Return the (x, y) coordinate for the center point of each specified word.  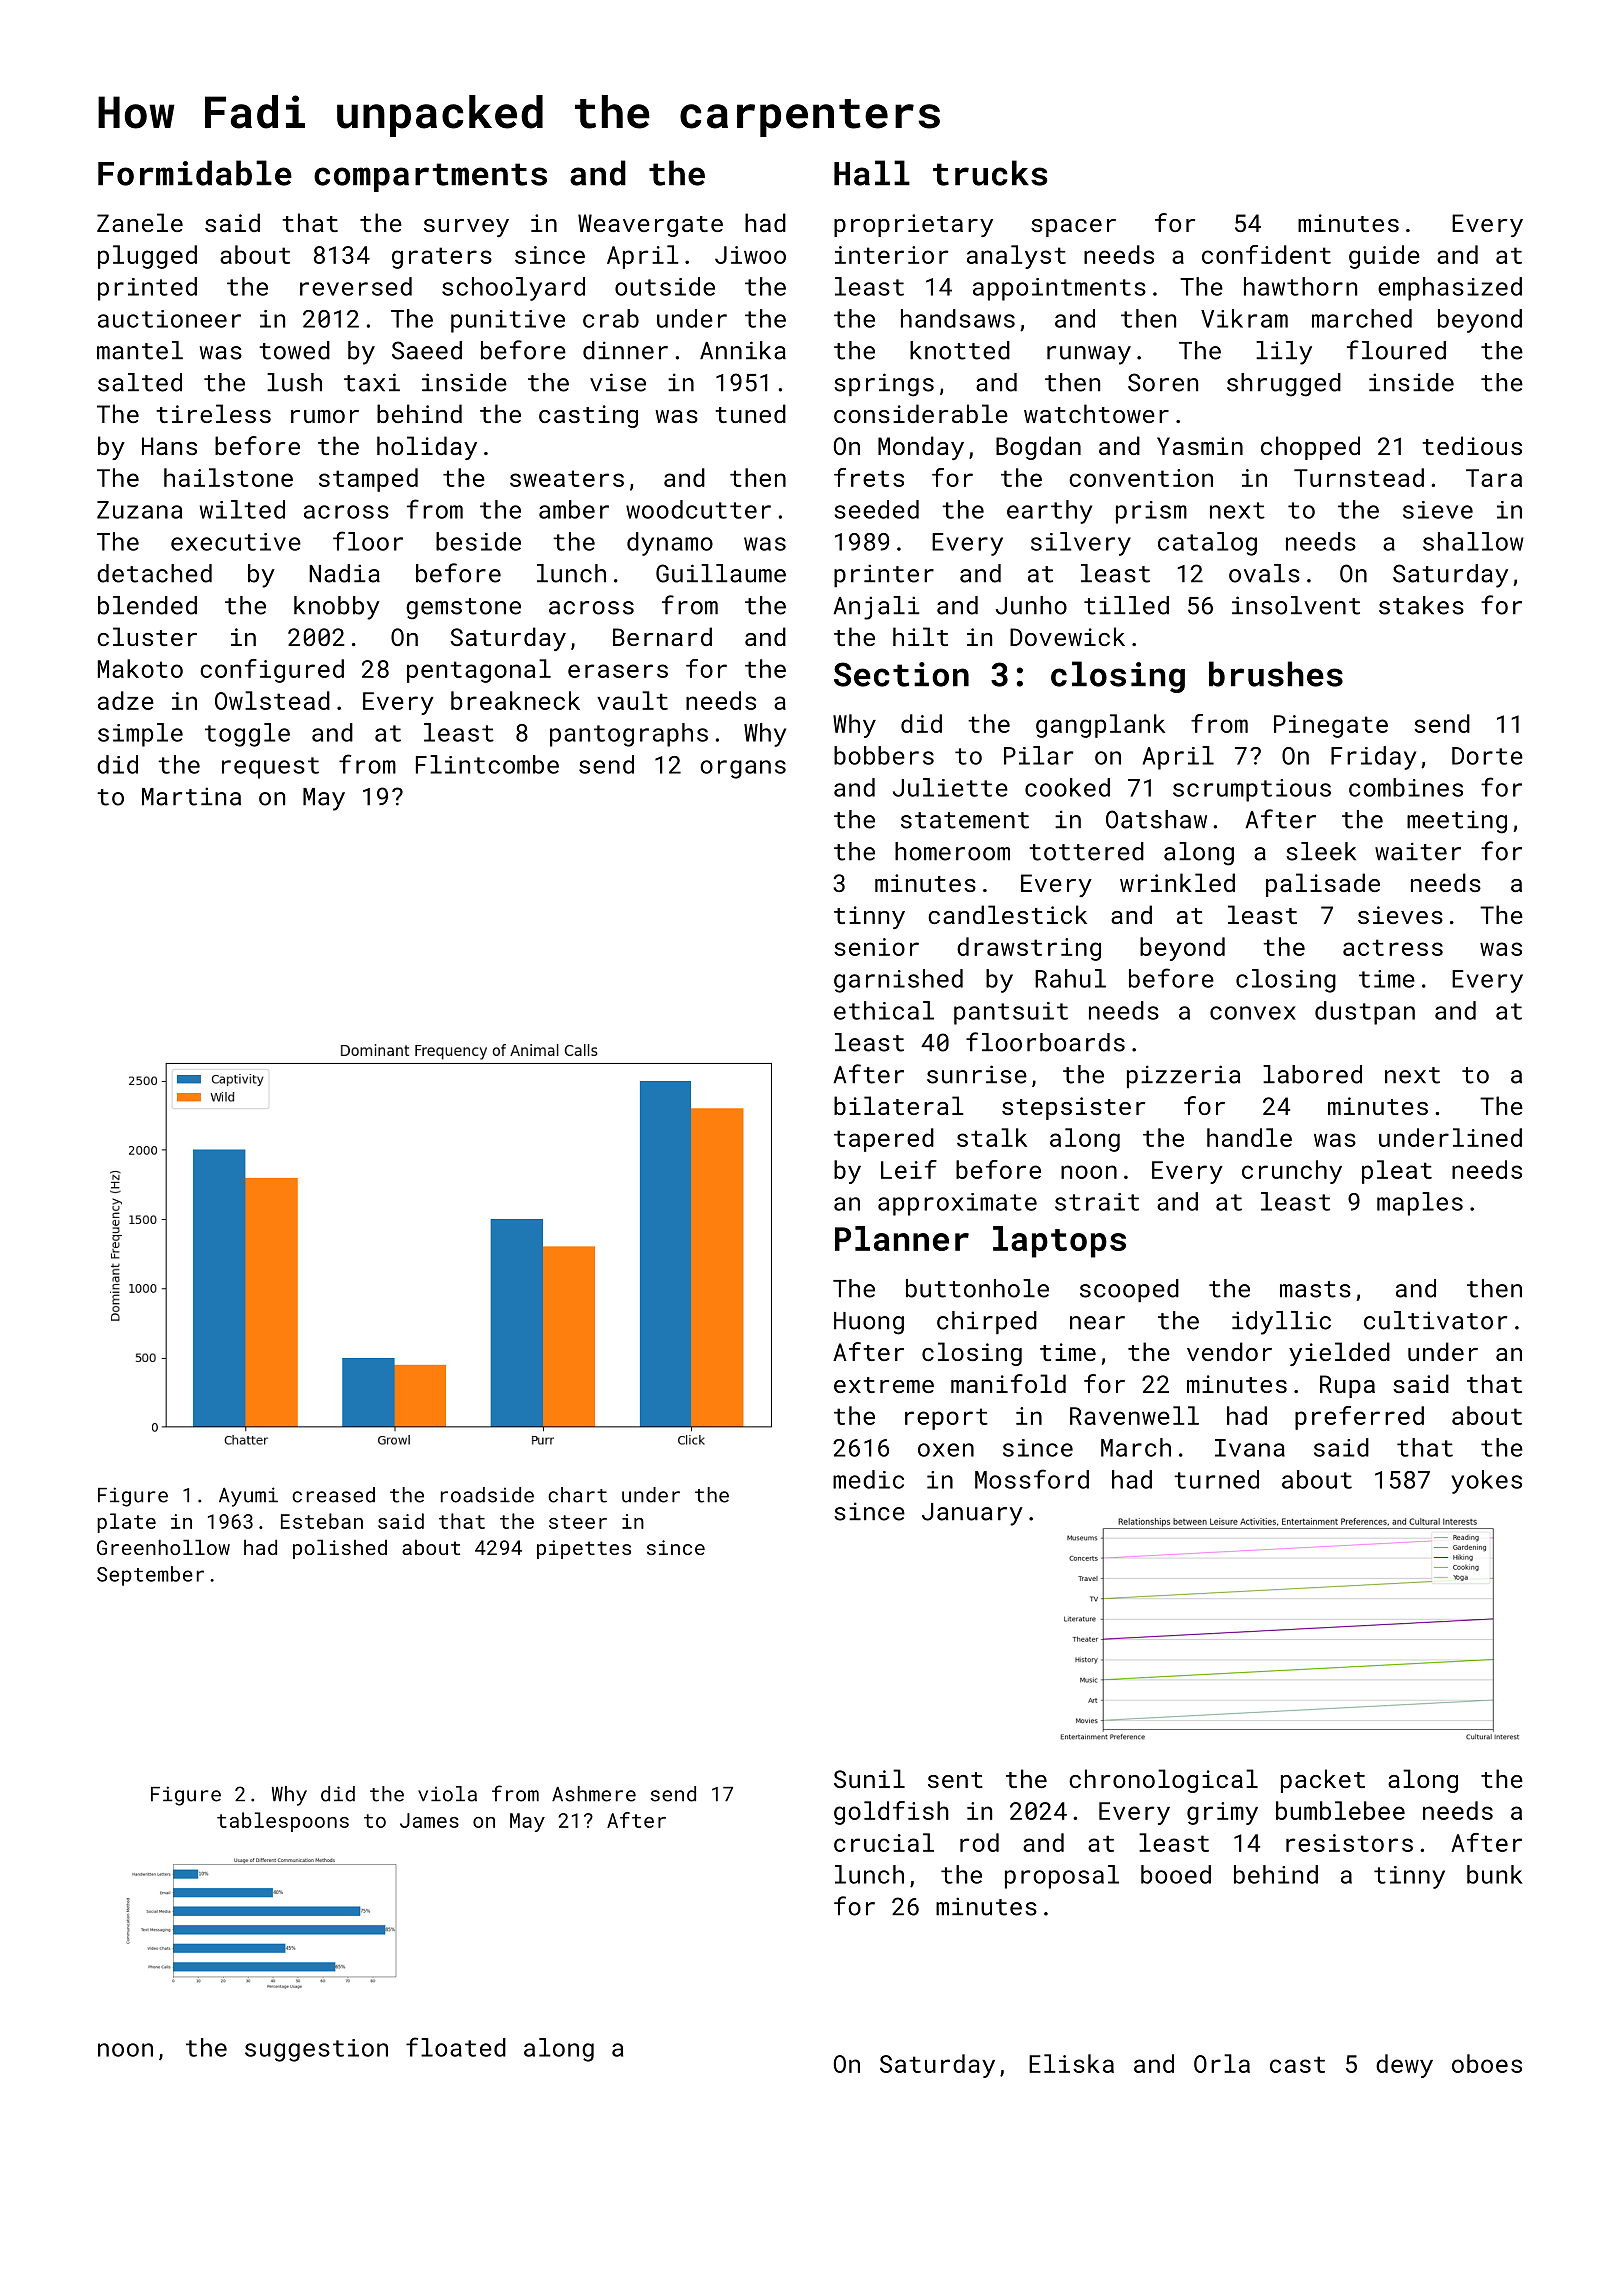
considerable (921, 413)
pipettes (584, 1549)
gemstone (463, 609)
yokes (1486, 1482)
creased (333, 1495)
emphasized (1450, 289)
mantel (140, 350)
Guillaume (721, 573)
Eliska (1071, 2063)
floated (456, 2047)
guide (1384, 257)
